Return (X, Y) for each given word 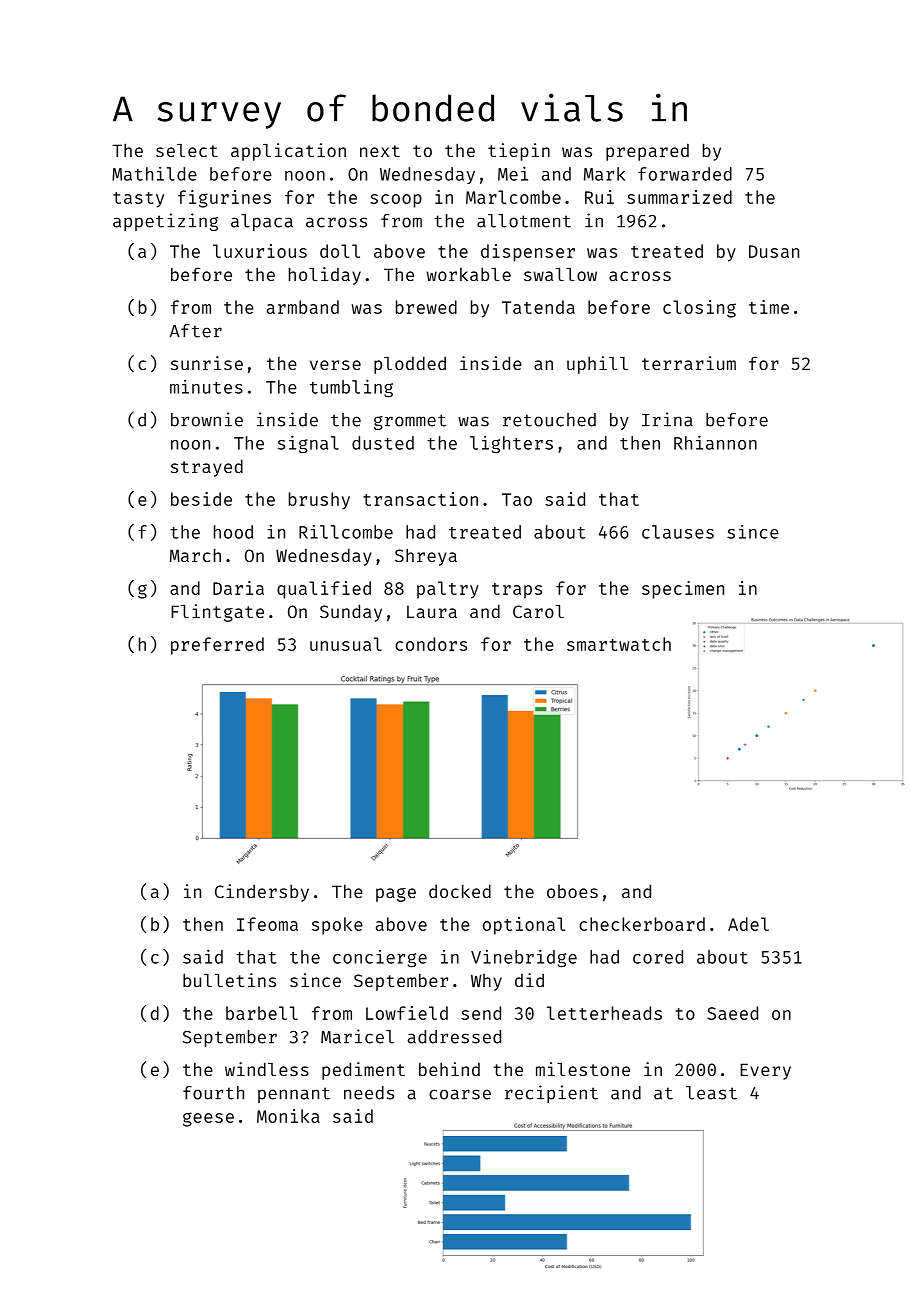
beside (201, 499)
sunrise (207, 363)
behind (449, 1069)
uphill (597, 365)
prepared (647, 152)
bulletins (229, 980)
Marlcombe (513, 197)
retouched (549, 420)
